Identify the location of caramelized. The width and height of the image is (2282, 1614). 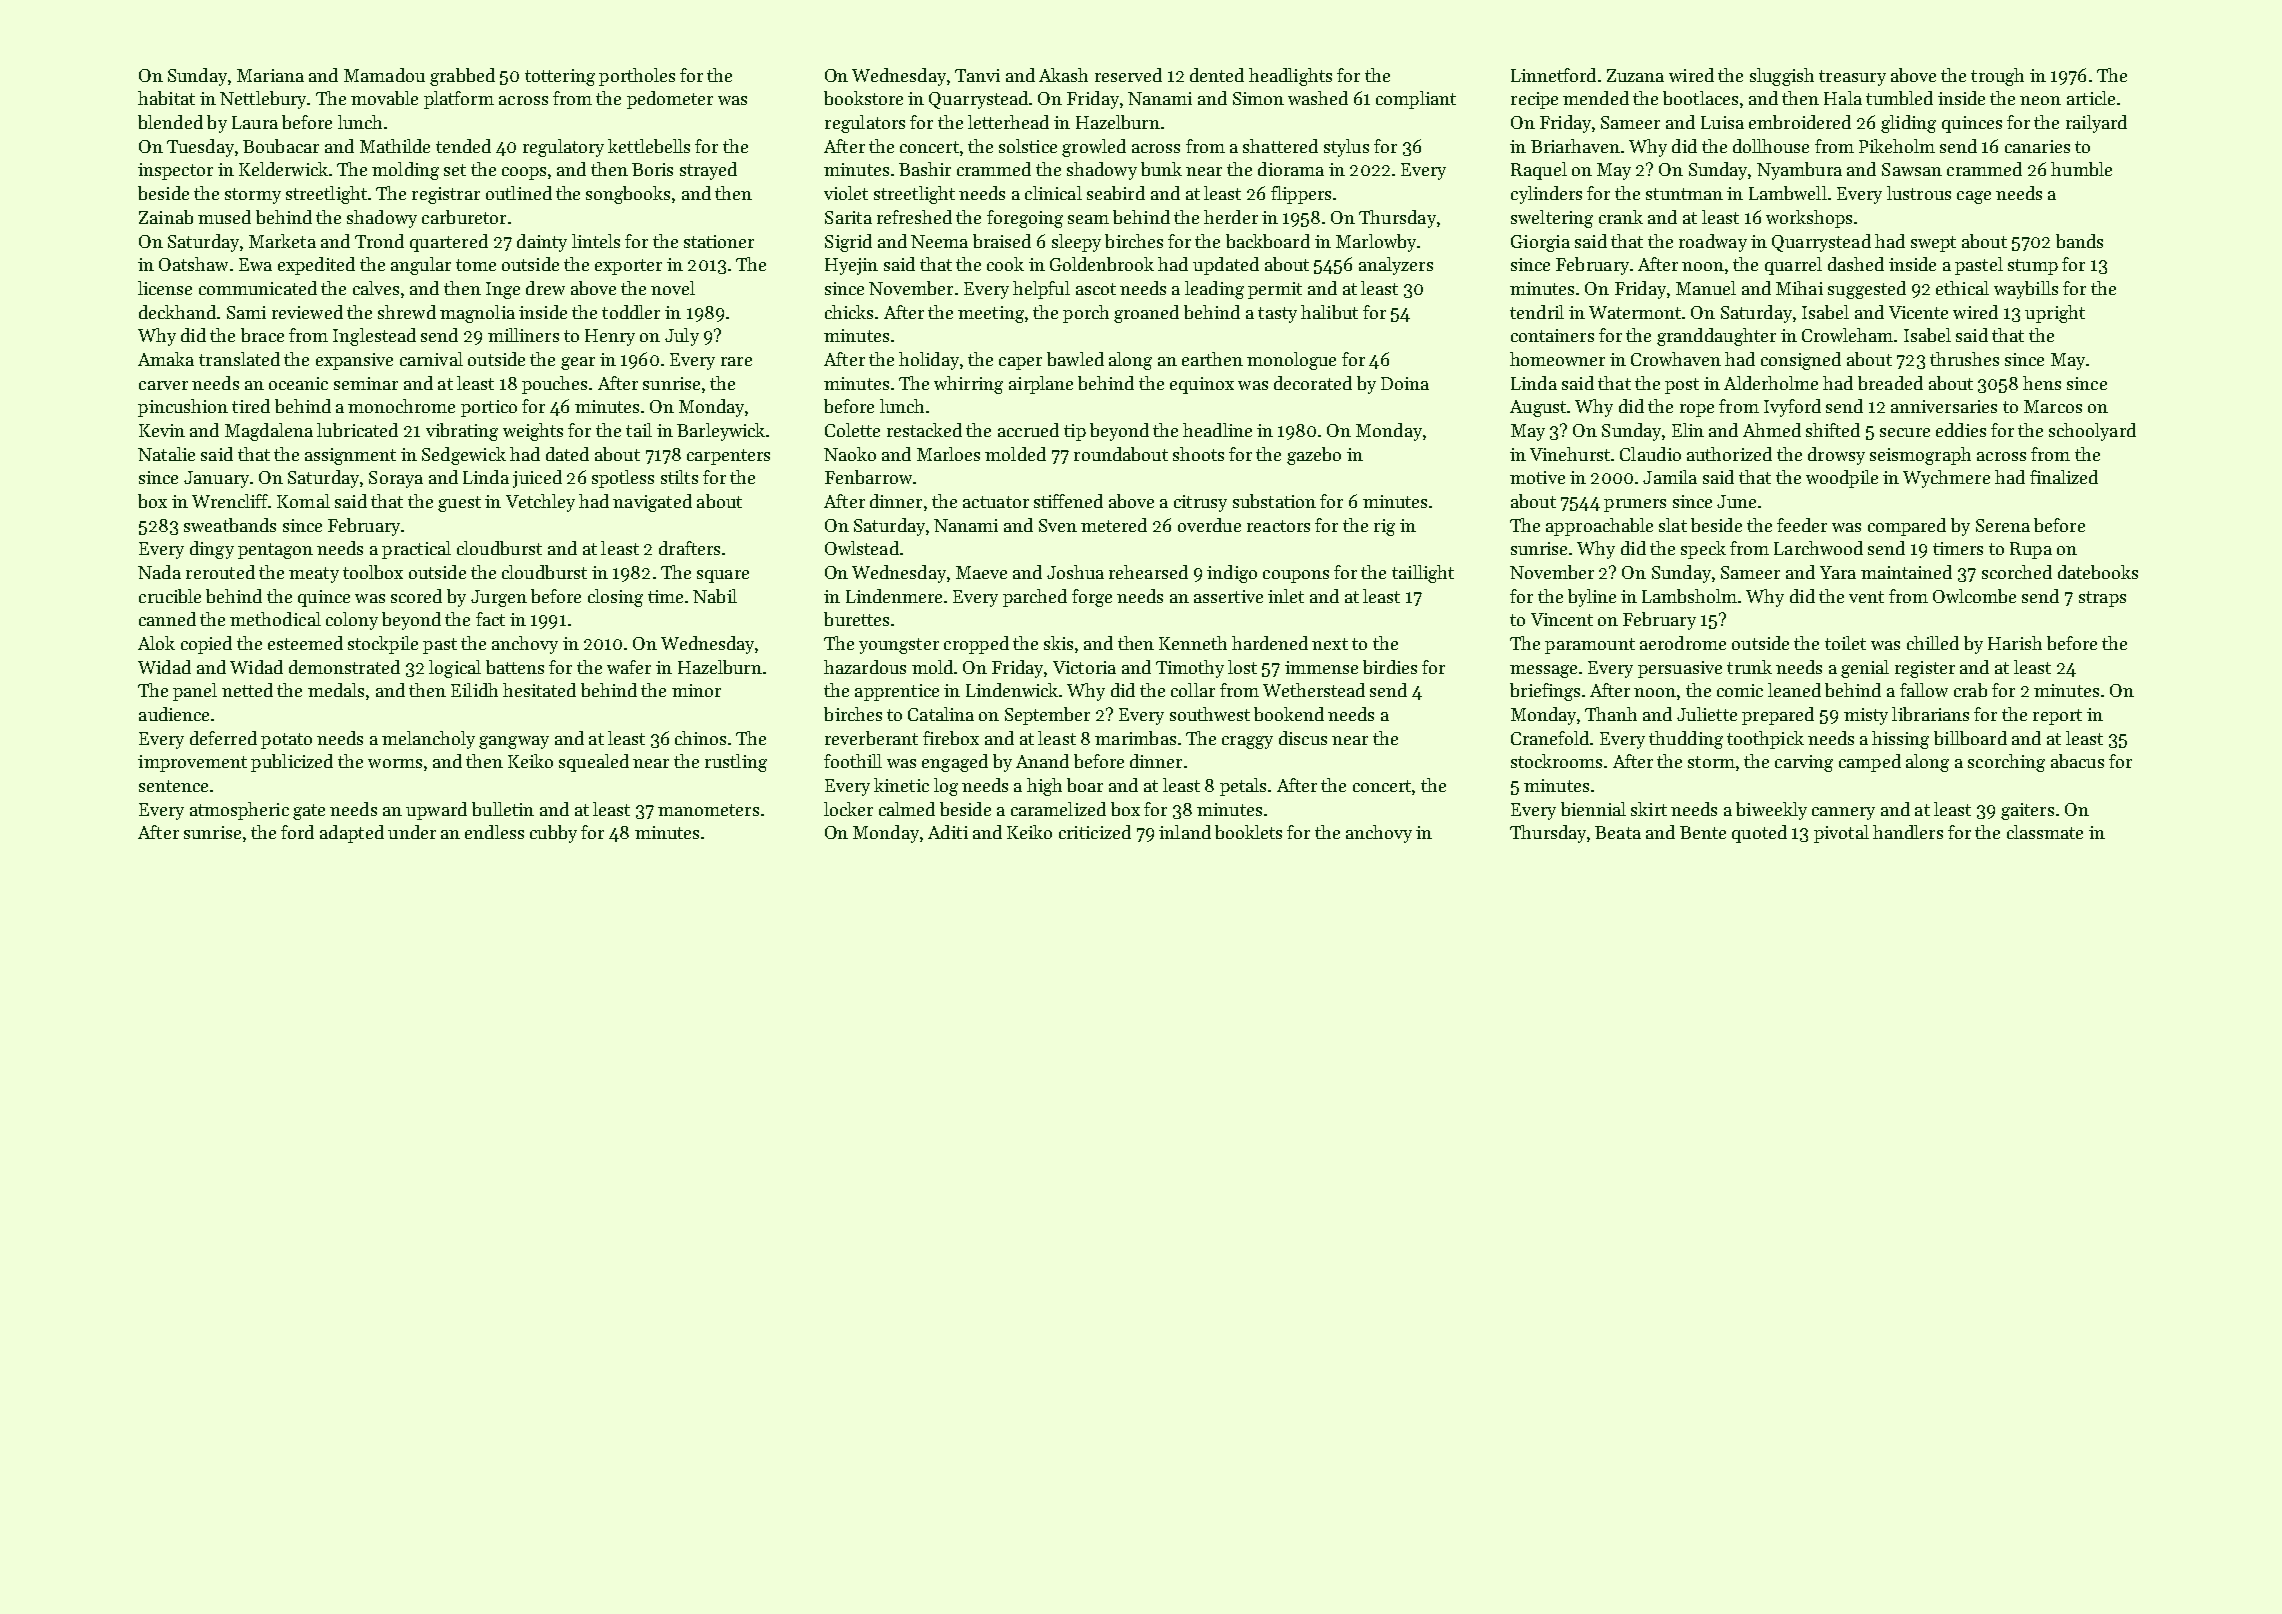
(1058, 809).
